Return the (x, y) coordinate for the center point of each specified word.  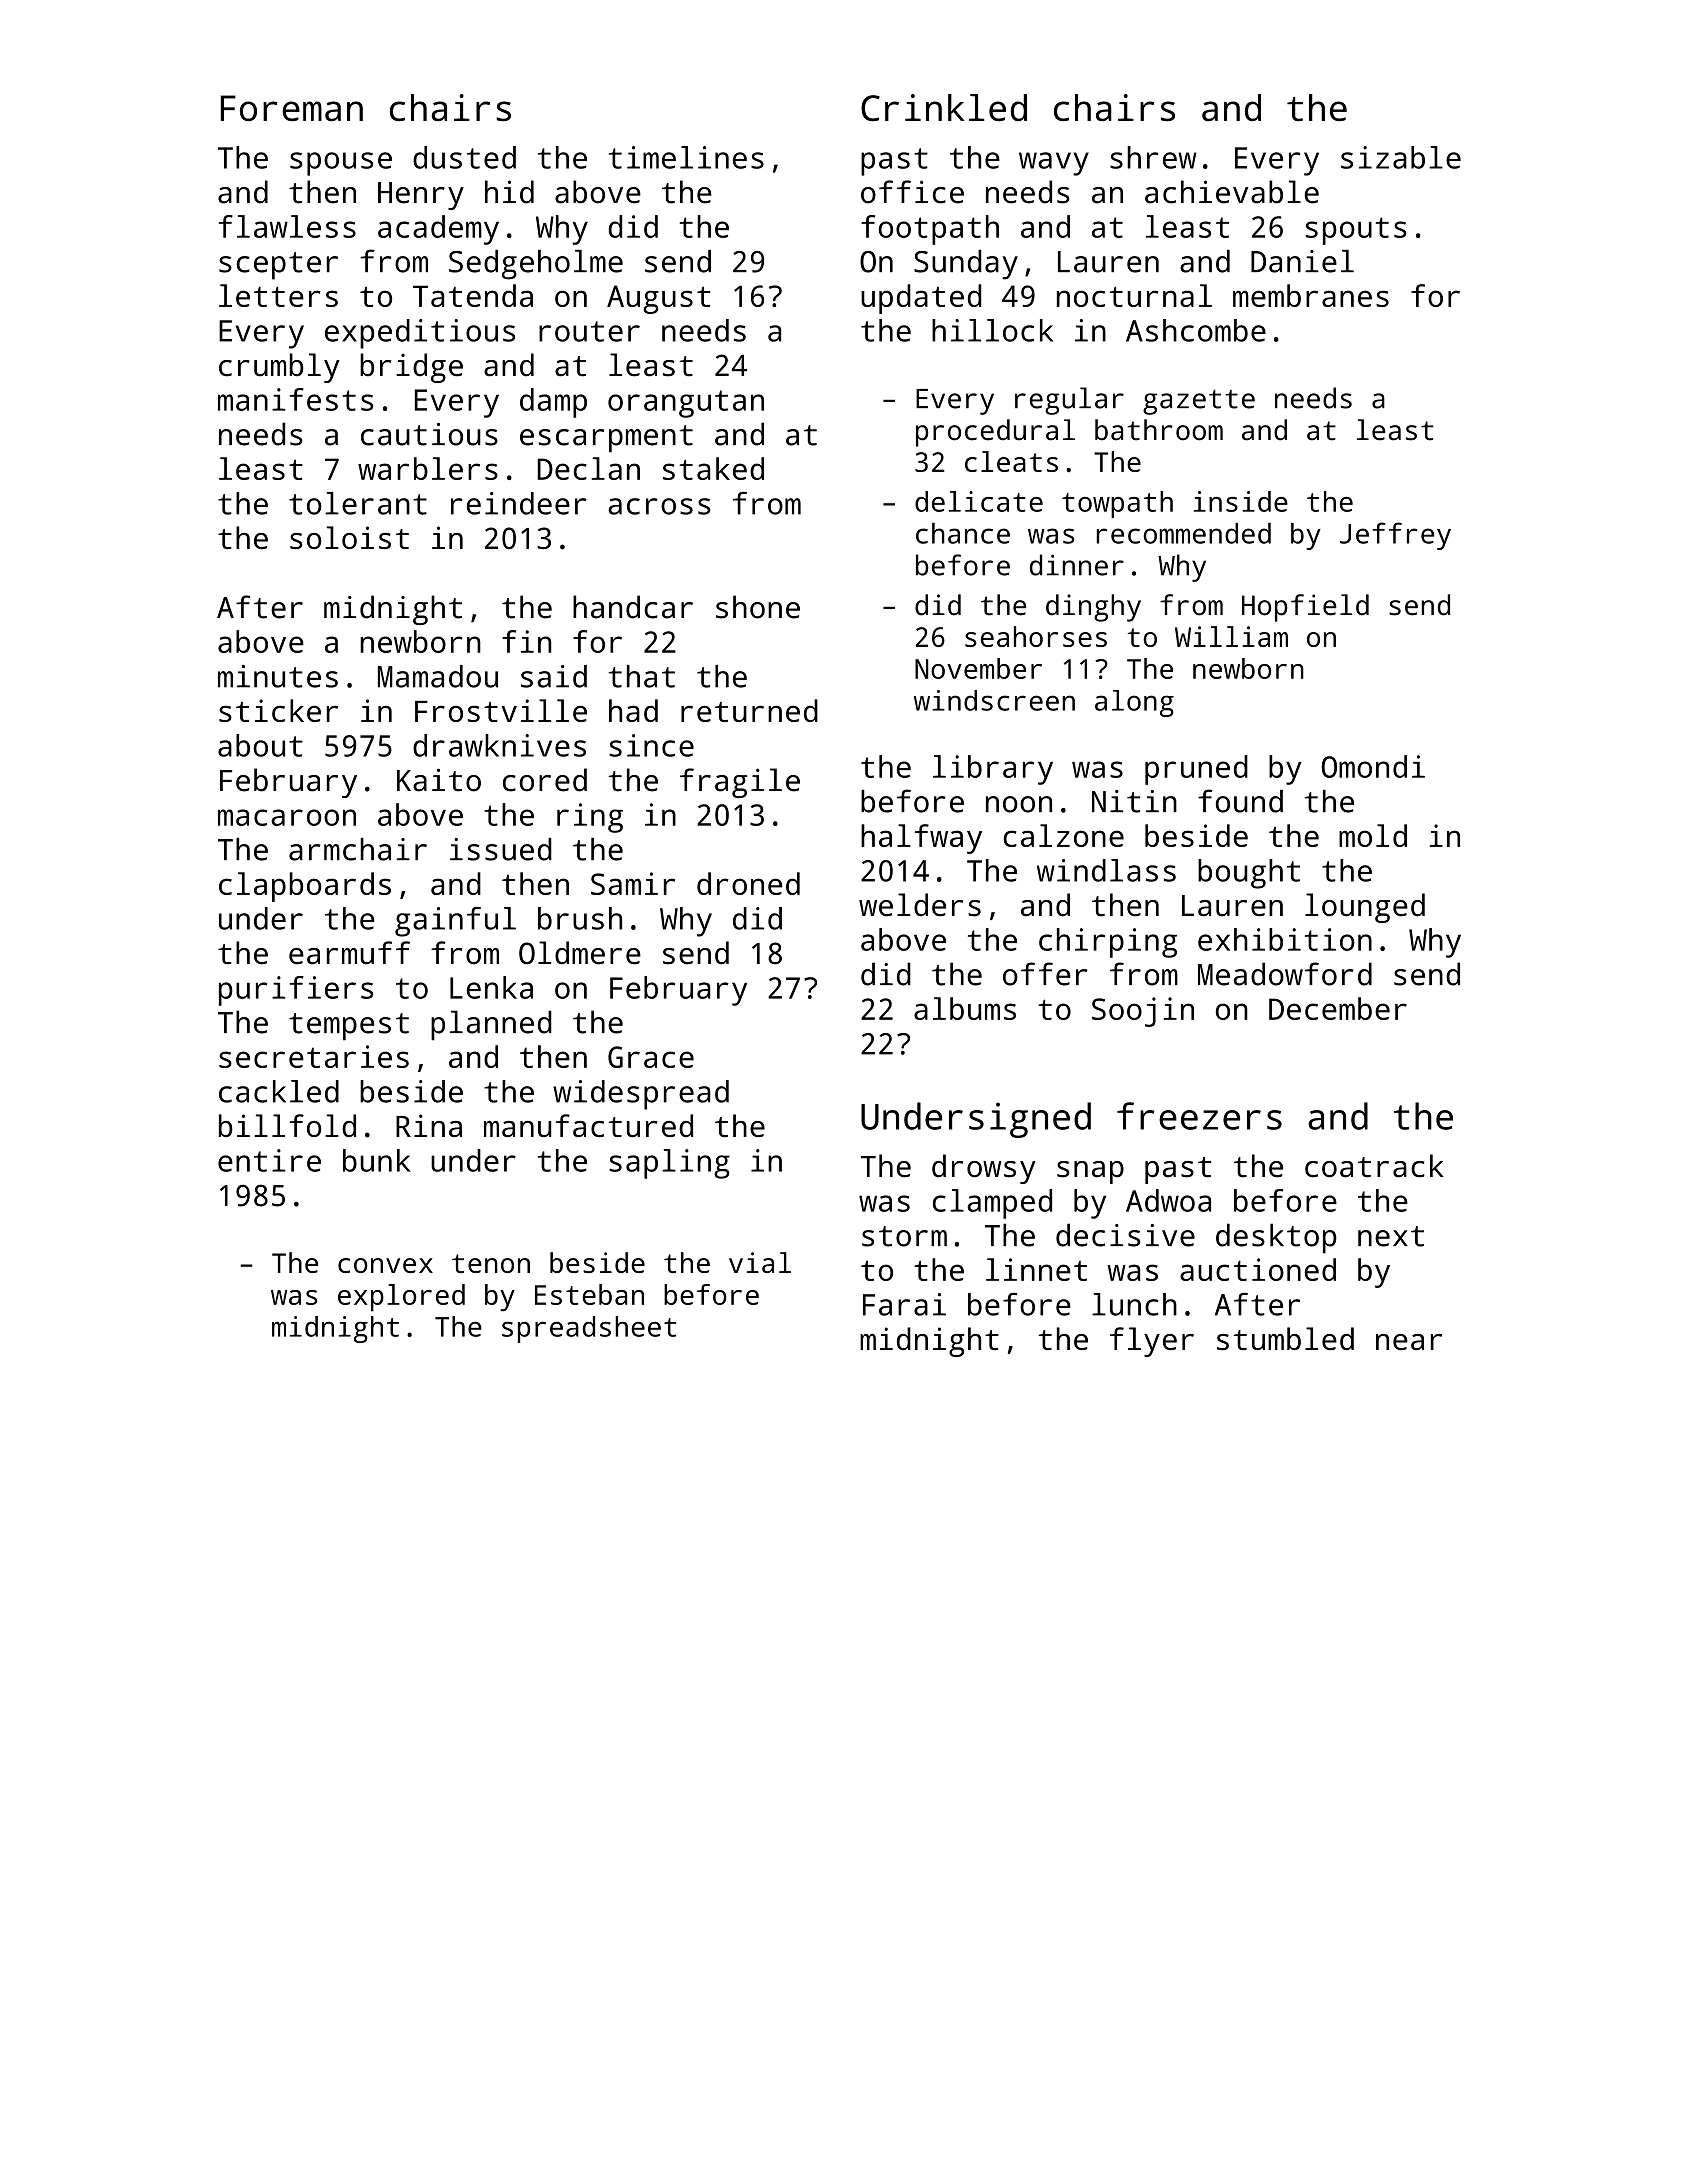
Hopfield (1305, 608)
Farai (904, 1304)
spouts (1356, 231)
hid (509, 192)
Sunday (966, 265)
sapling (669, 1164)
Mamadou (438, 676)
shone (758, 607)
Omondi (1373, 766)
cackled (279, 1091)
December (1338, 1008)
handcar (633, 607)
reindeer (519, 503)
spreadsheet (589, 1329)
